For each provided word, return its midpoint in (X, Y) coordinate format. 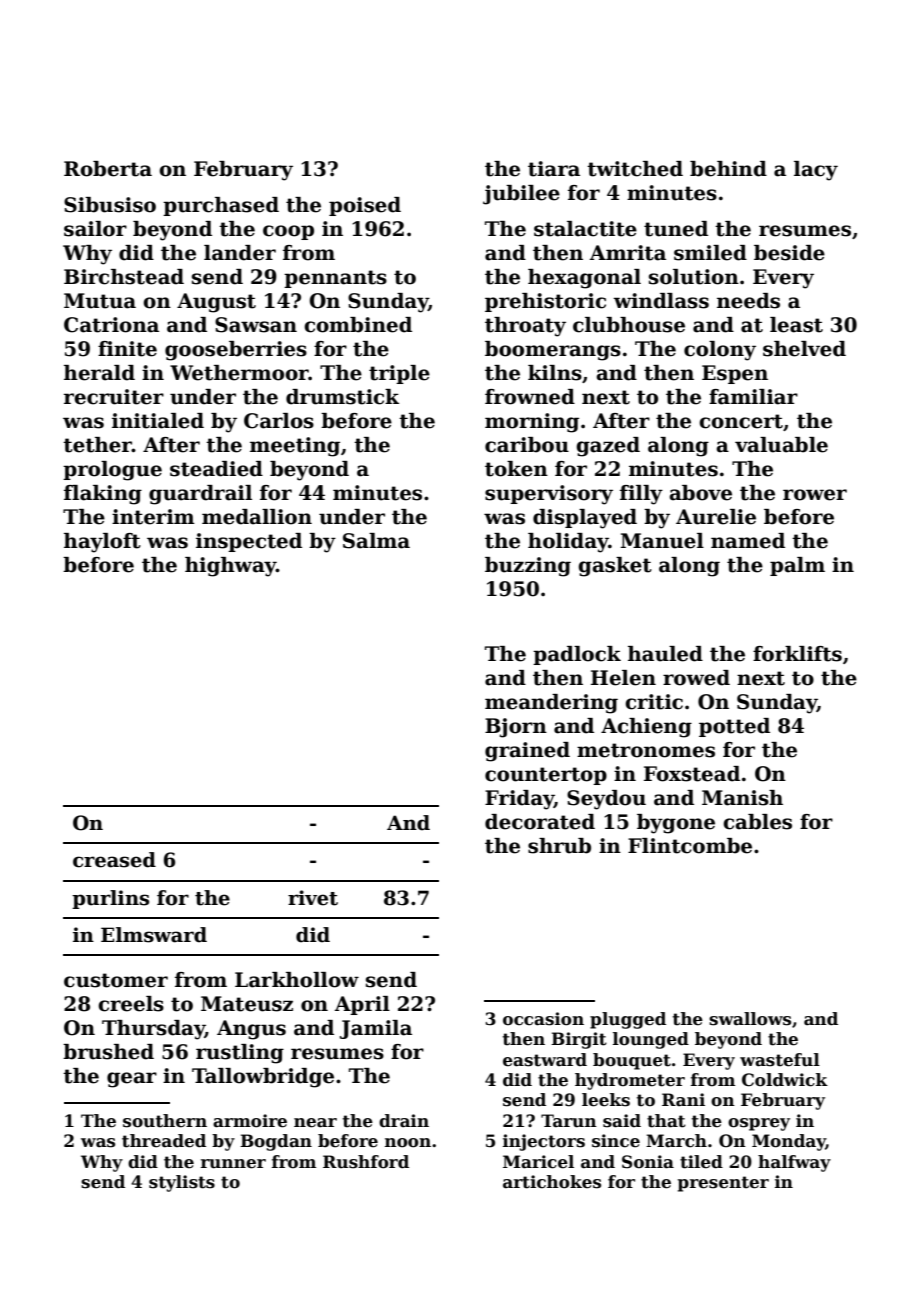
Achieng (646, 728)
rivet (313, 898)
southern (165, 1121)
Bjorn (516, 728)
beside (789, 253)
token (516, 469)
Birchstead (124, 277)
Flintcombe (690, 846)
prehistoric (545, 302)
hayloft (102, 543)
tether (97, 445)
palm (797, 566)
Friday (519, 800)
